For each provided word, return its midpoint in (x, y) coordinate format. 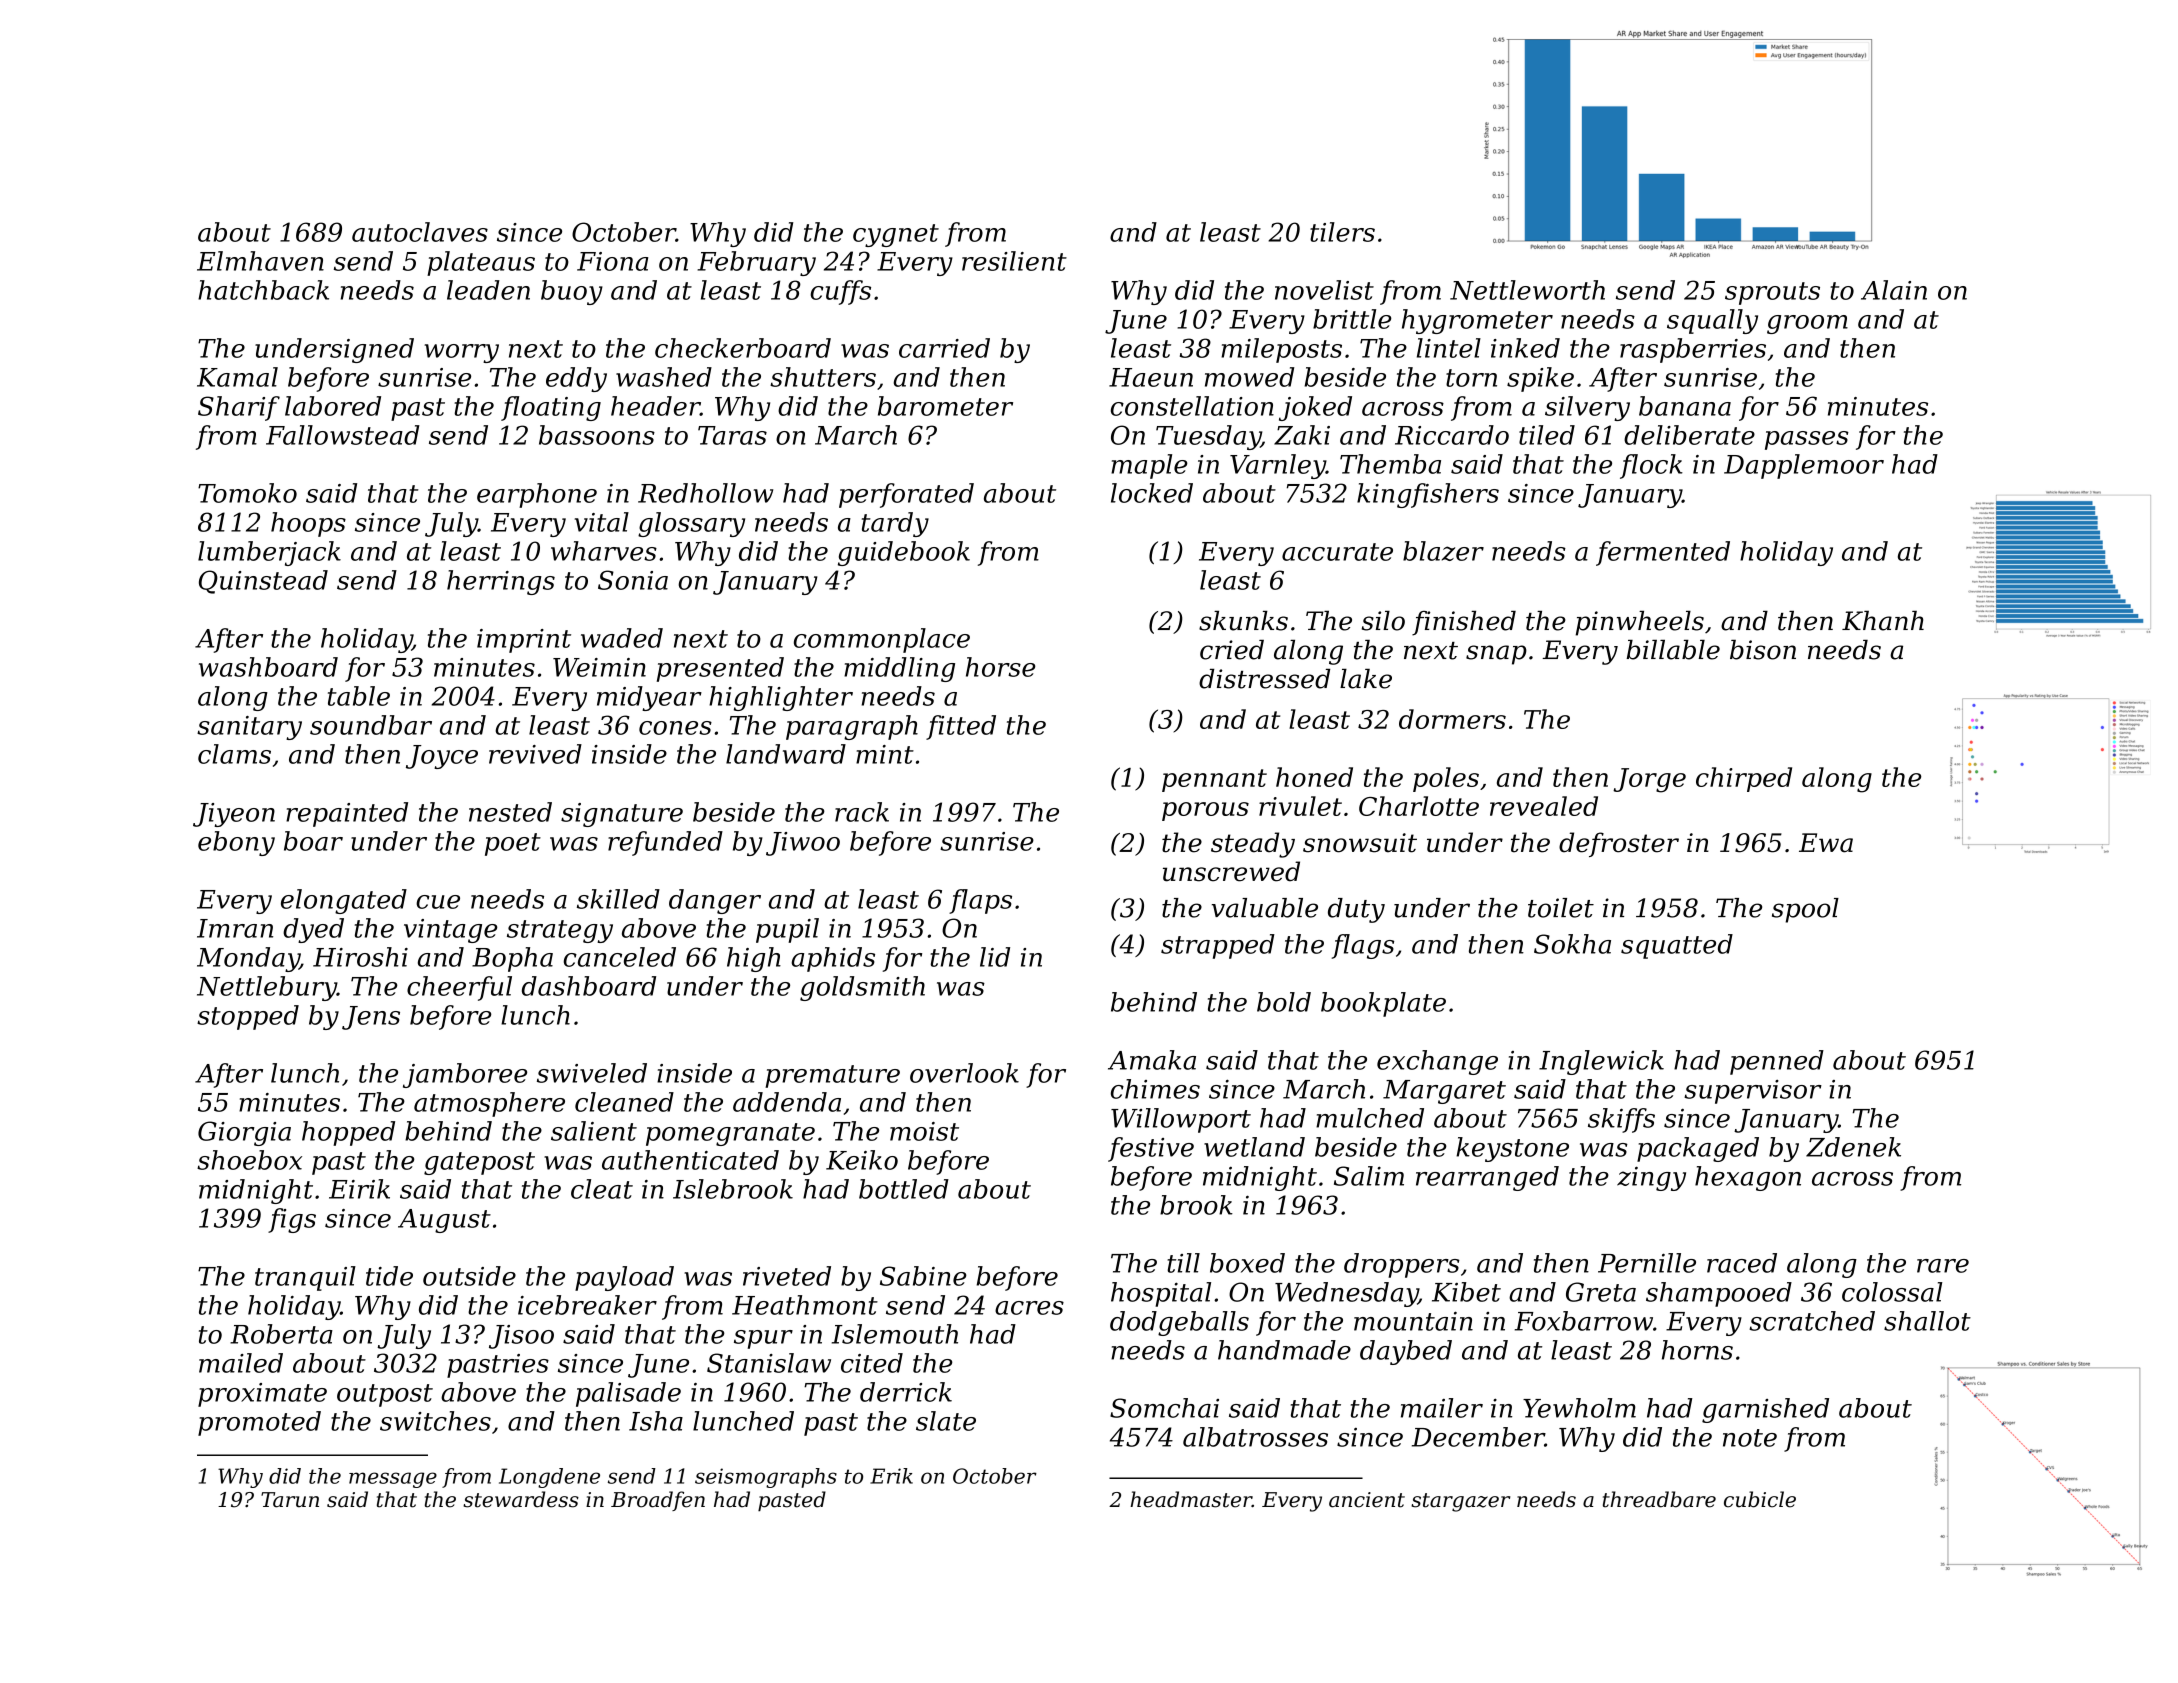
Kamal (237, 377)
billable (1673, 650)
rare (1943, 1266)
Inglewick (1601, 1062)
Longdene (549, 1478)
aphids (833, 959)
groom (1807, 324)
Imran (235, 928)
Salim (1369, 1176)
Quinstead (263, 582)
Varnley (1278, 466)
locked (1152, 493)
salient (594, 1131)
